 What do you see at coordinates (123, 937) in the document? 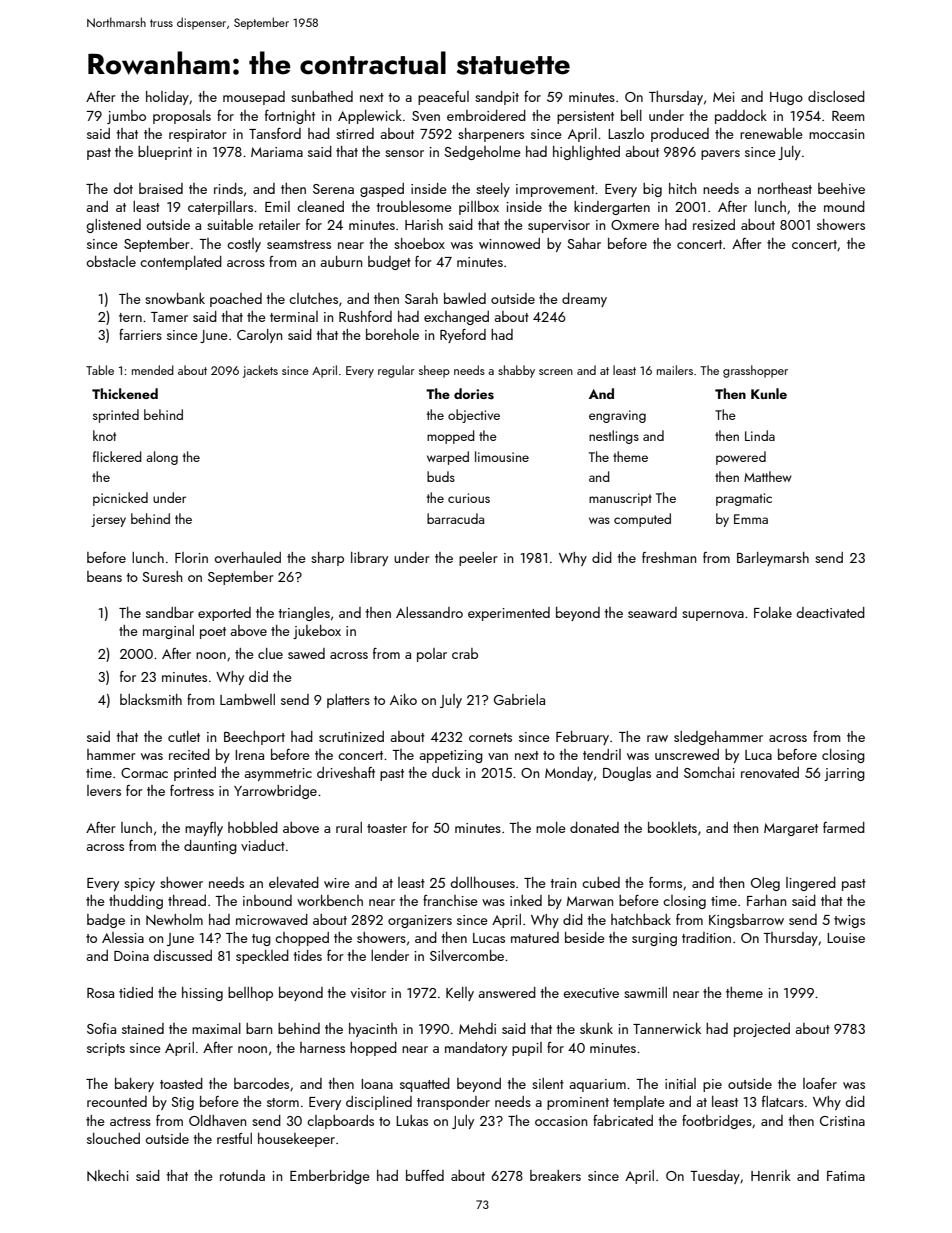
I see `Alessia` at bounding box center [123, 937].
